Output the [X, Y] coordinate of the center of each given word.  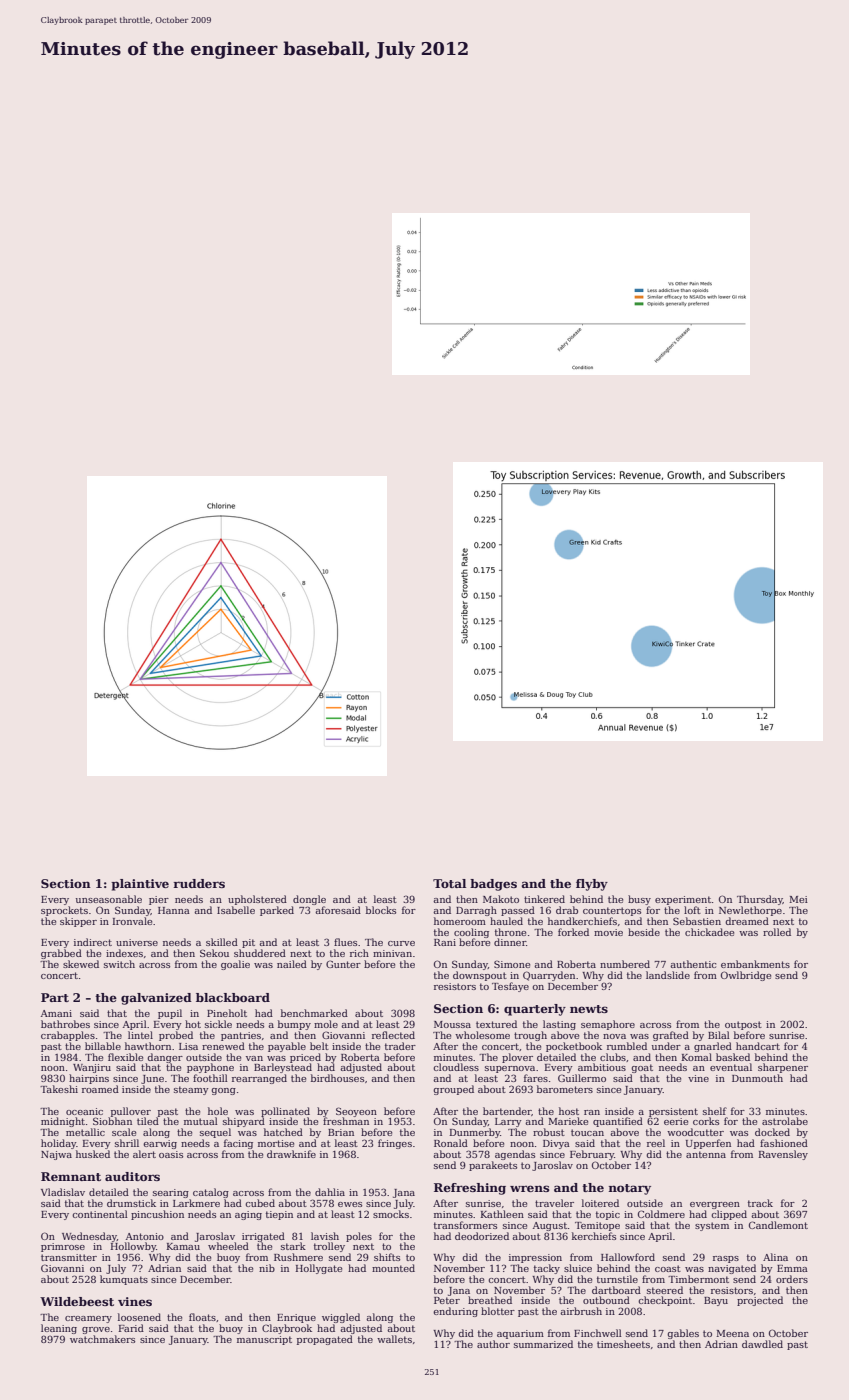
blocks [381, 910]
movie [608, 932]
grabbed [61, 954]
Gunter [343, 964]
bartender [507, 1111]
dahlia [330, 1192]
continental [100, 1214]
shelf [715, 1111]
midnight [63, 1122]
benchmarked [314, 1013]
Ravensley [783, 1155]
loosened [139, 1317]
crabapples [68, 1036]
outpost [743, 1025]
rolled [777, 932]
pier [159, 900]
